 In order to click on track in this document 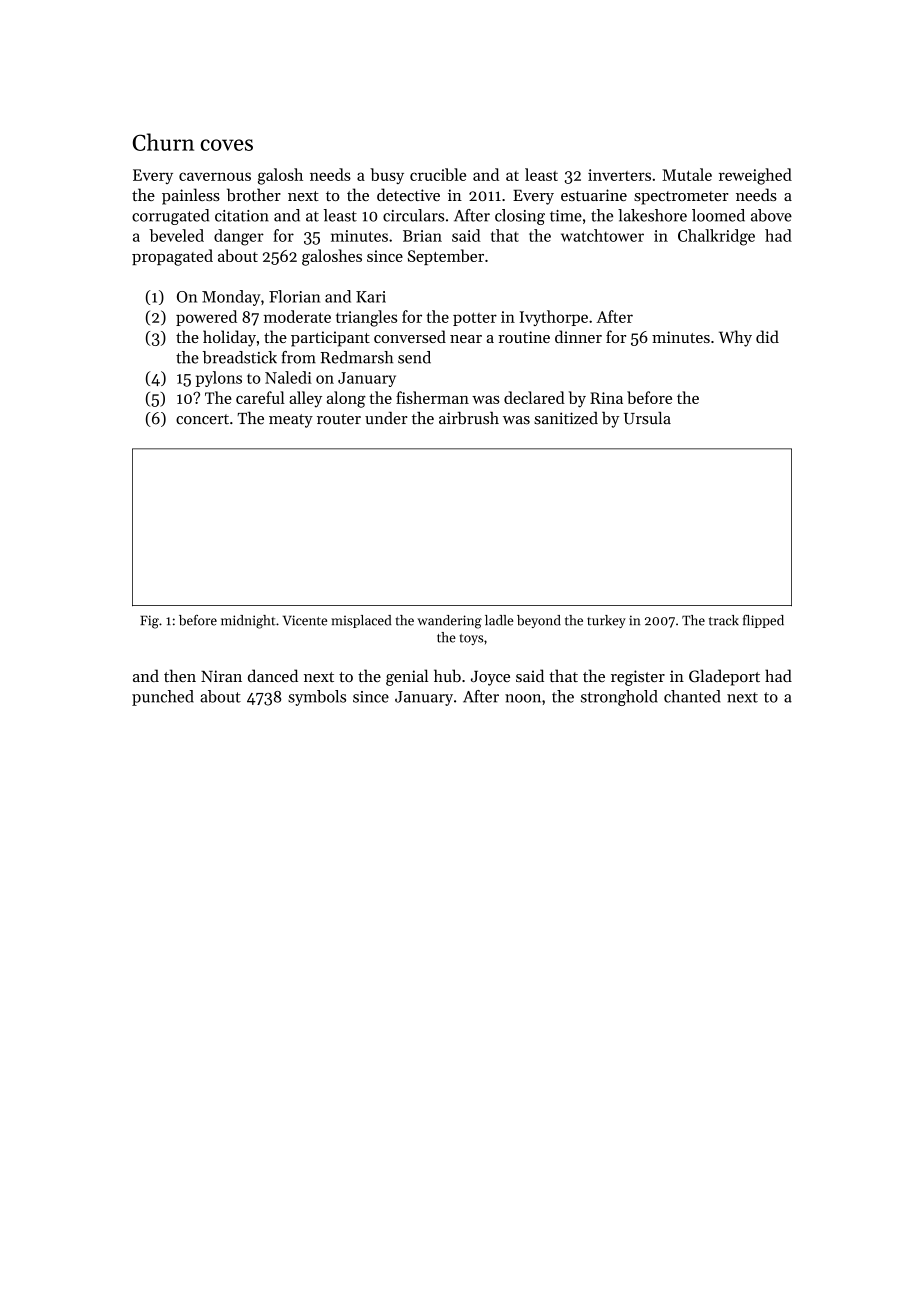, I will do `click(724, 620)`.
